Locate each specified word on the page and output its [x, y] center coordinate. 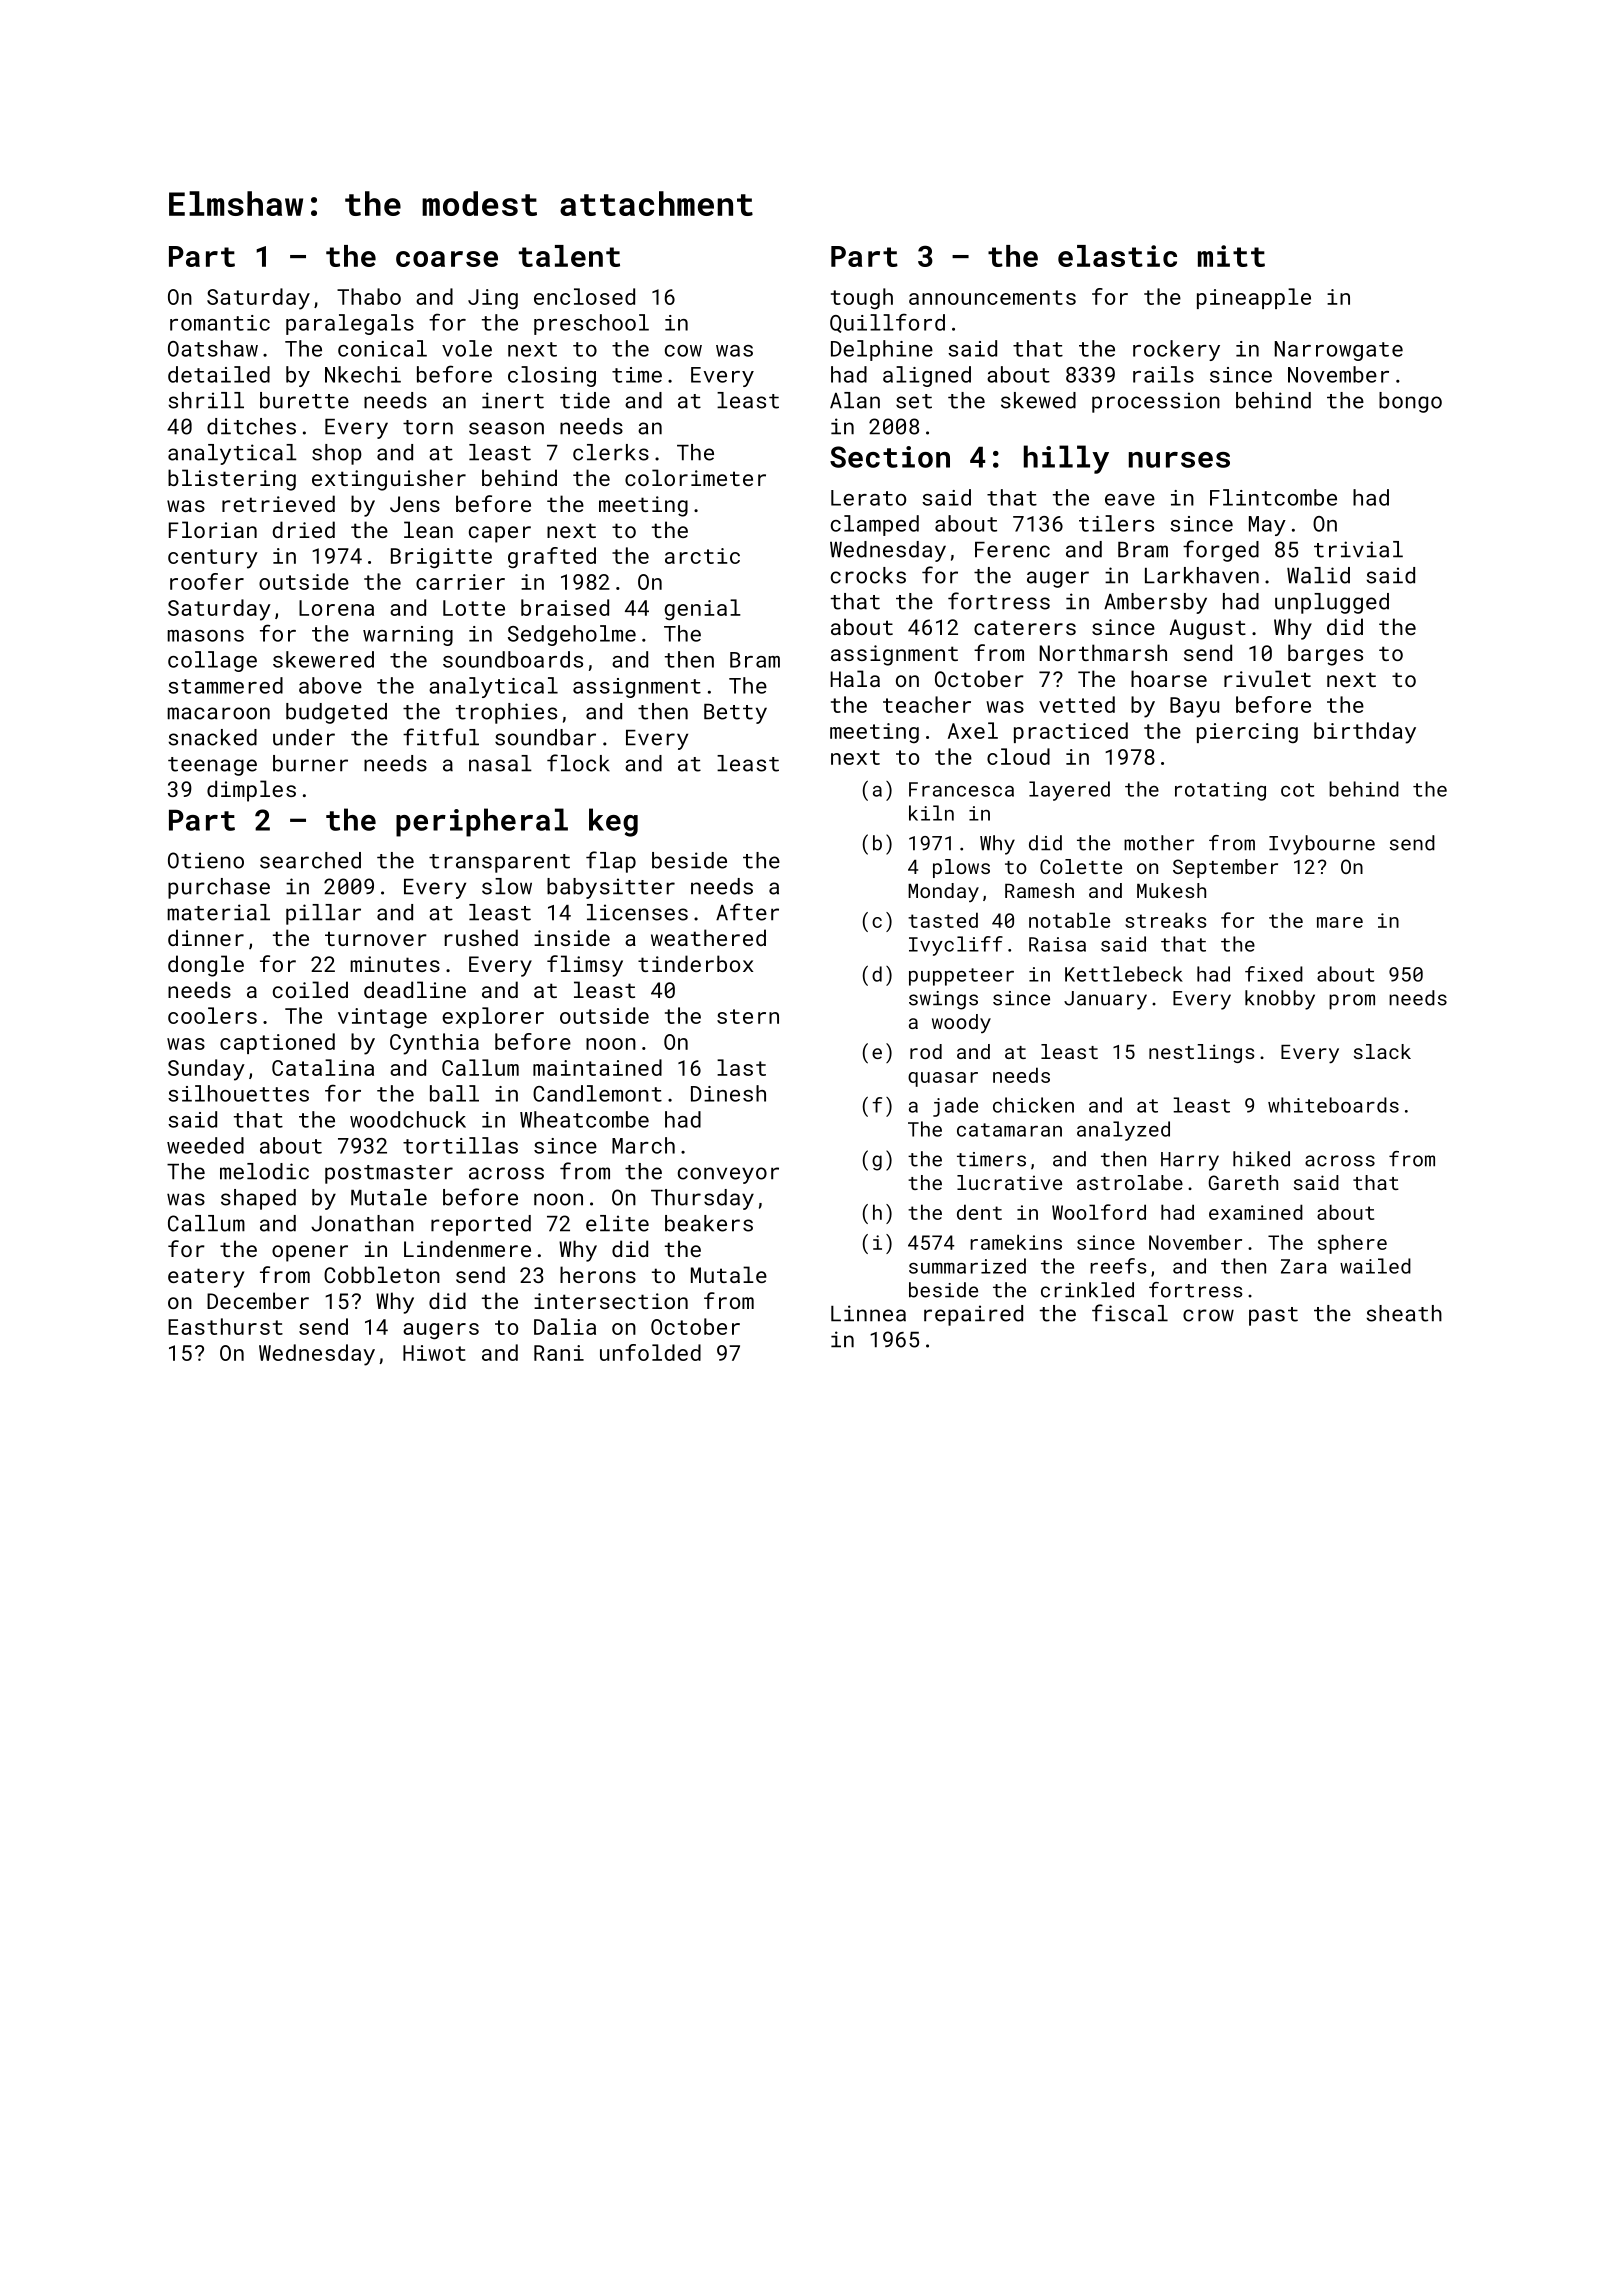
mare [1340, 922]
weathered [708, 937]
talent [569, 256]
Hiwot [434, 1353]
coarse [447, 259]
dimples [251, 791]
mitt [1231, 256]
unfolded [650, 1352]
